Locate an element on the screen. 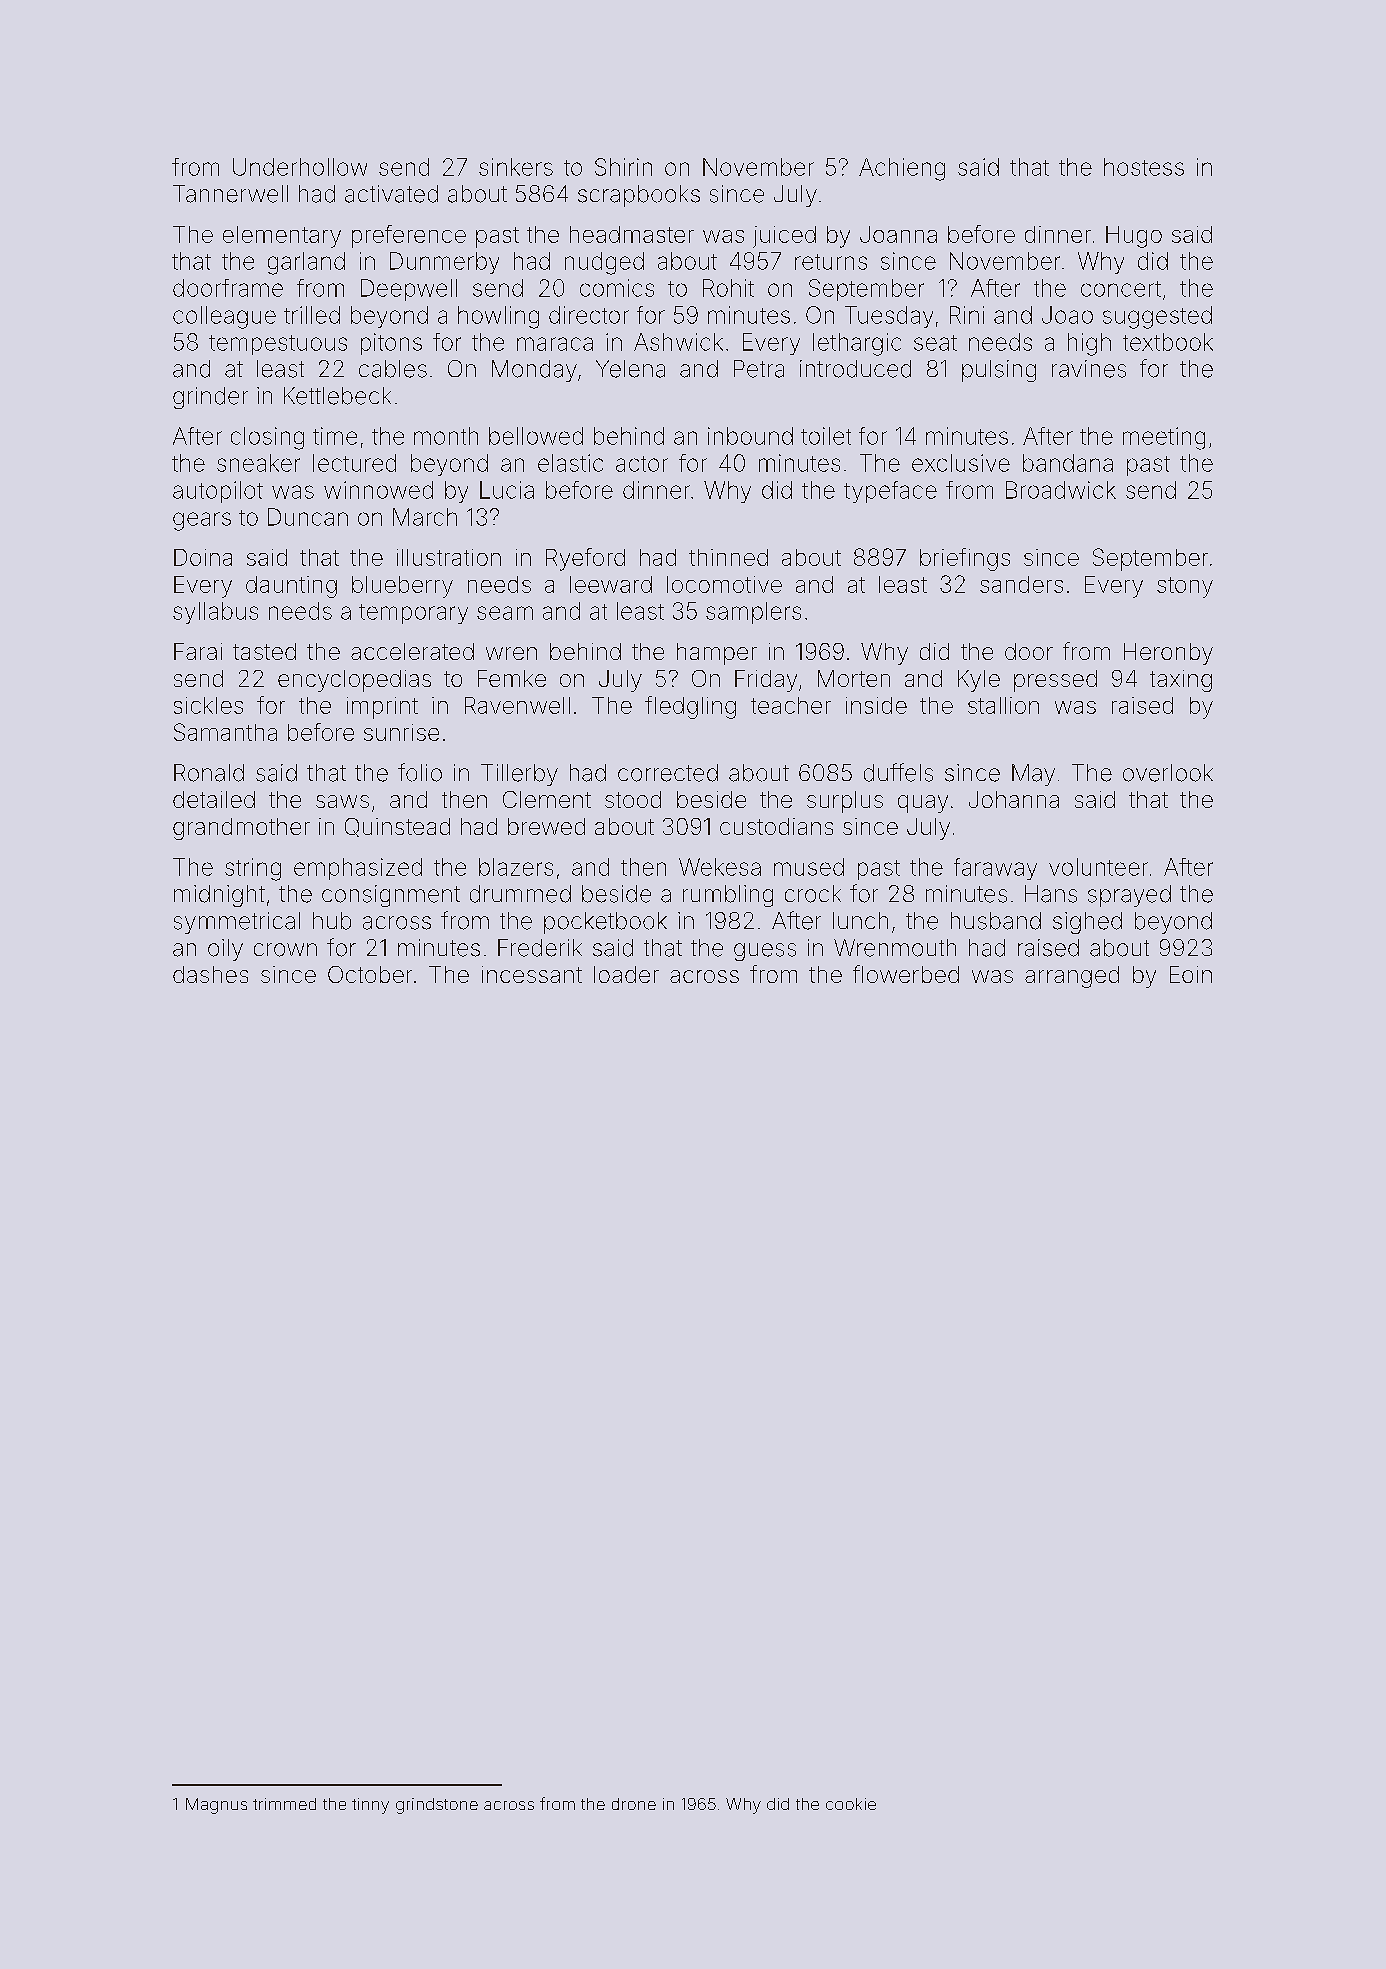  grindstone is located at coordinates (437, 1806).
